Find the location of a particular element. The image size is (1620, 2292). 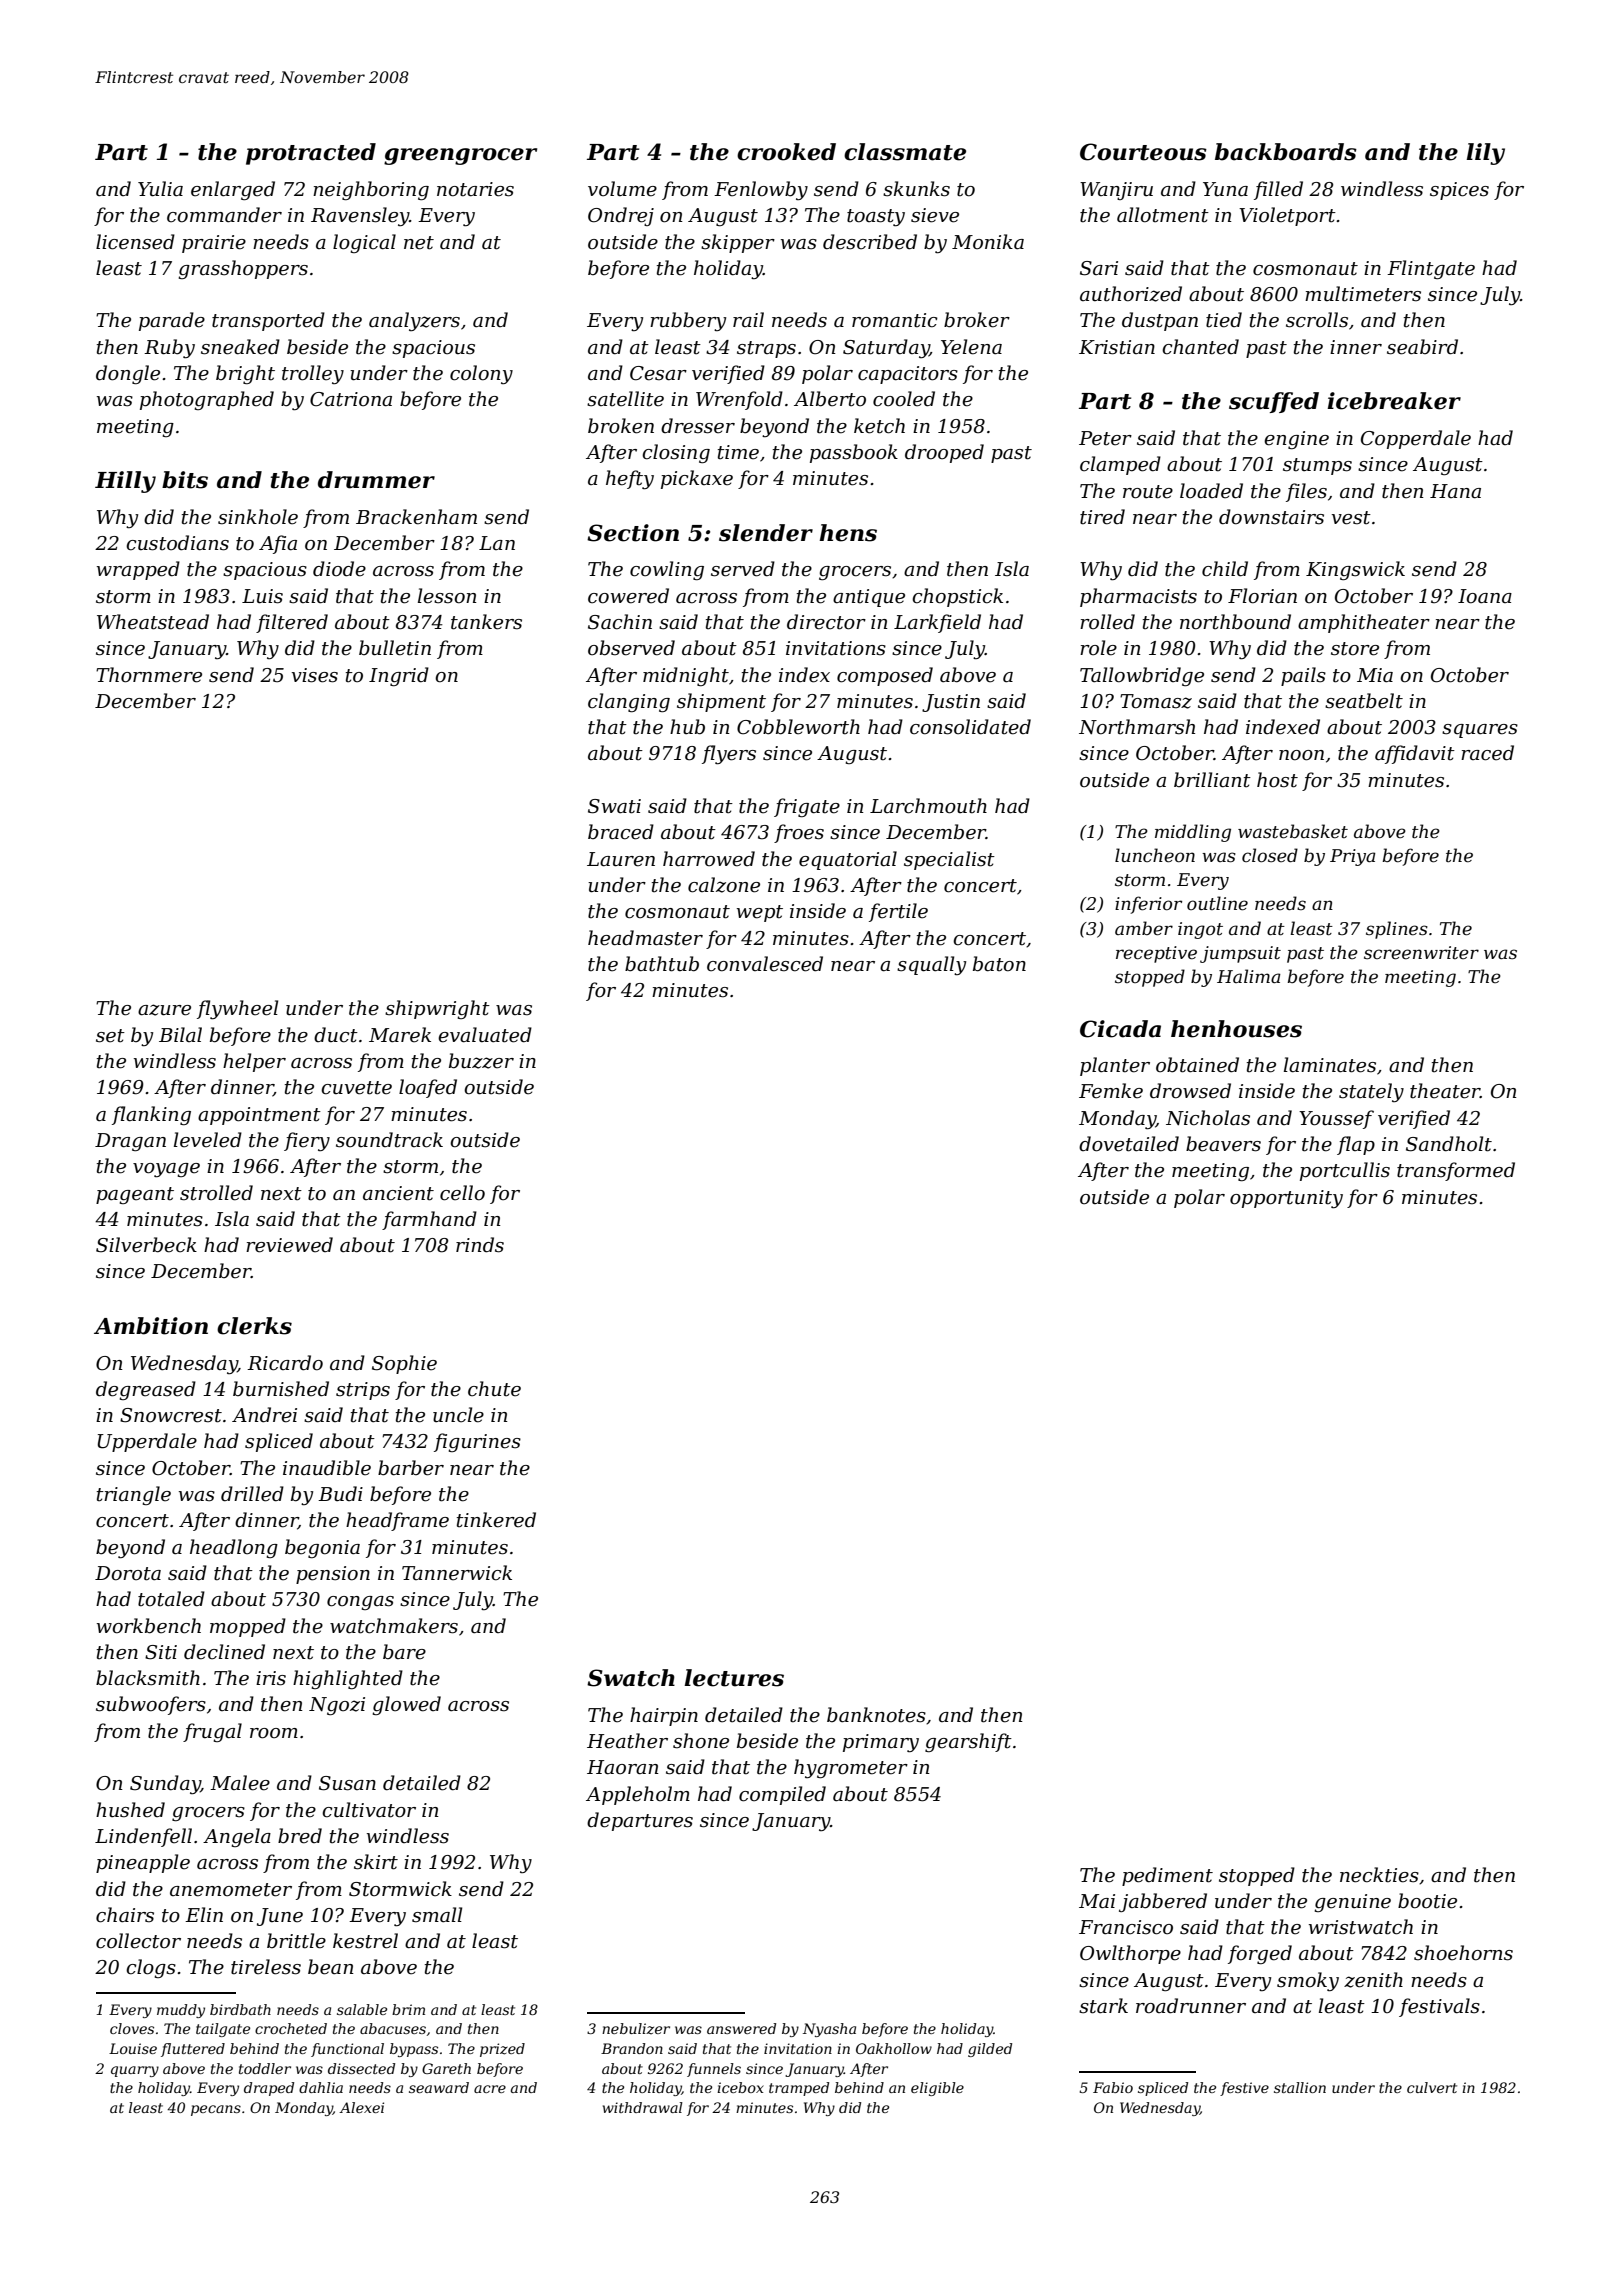

congas is located at coordinates (360, 1603).
